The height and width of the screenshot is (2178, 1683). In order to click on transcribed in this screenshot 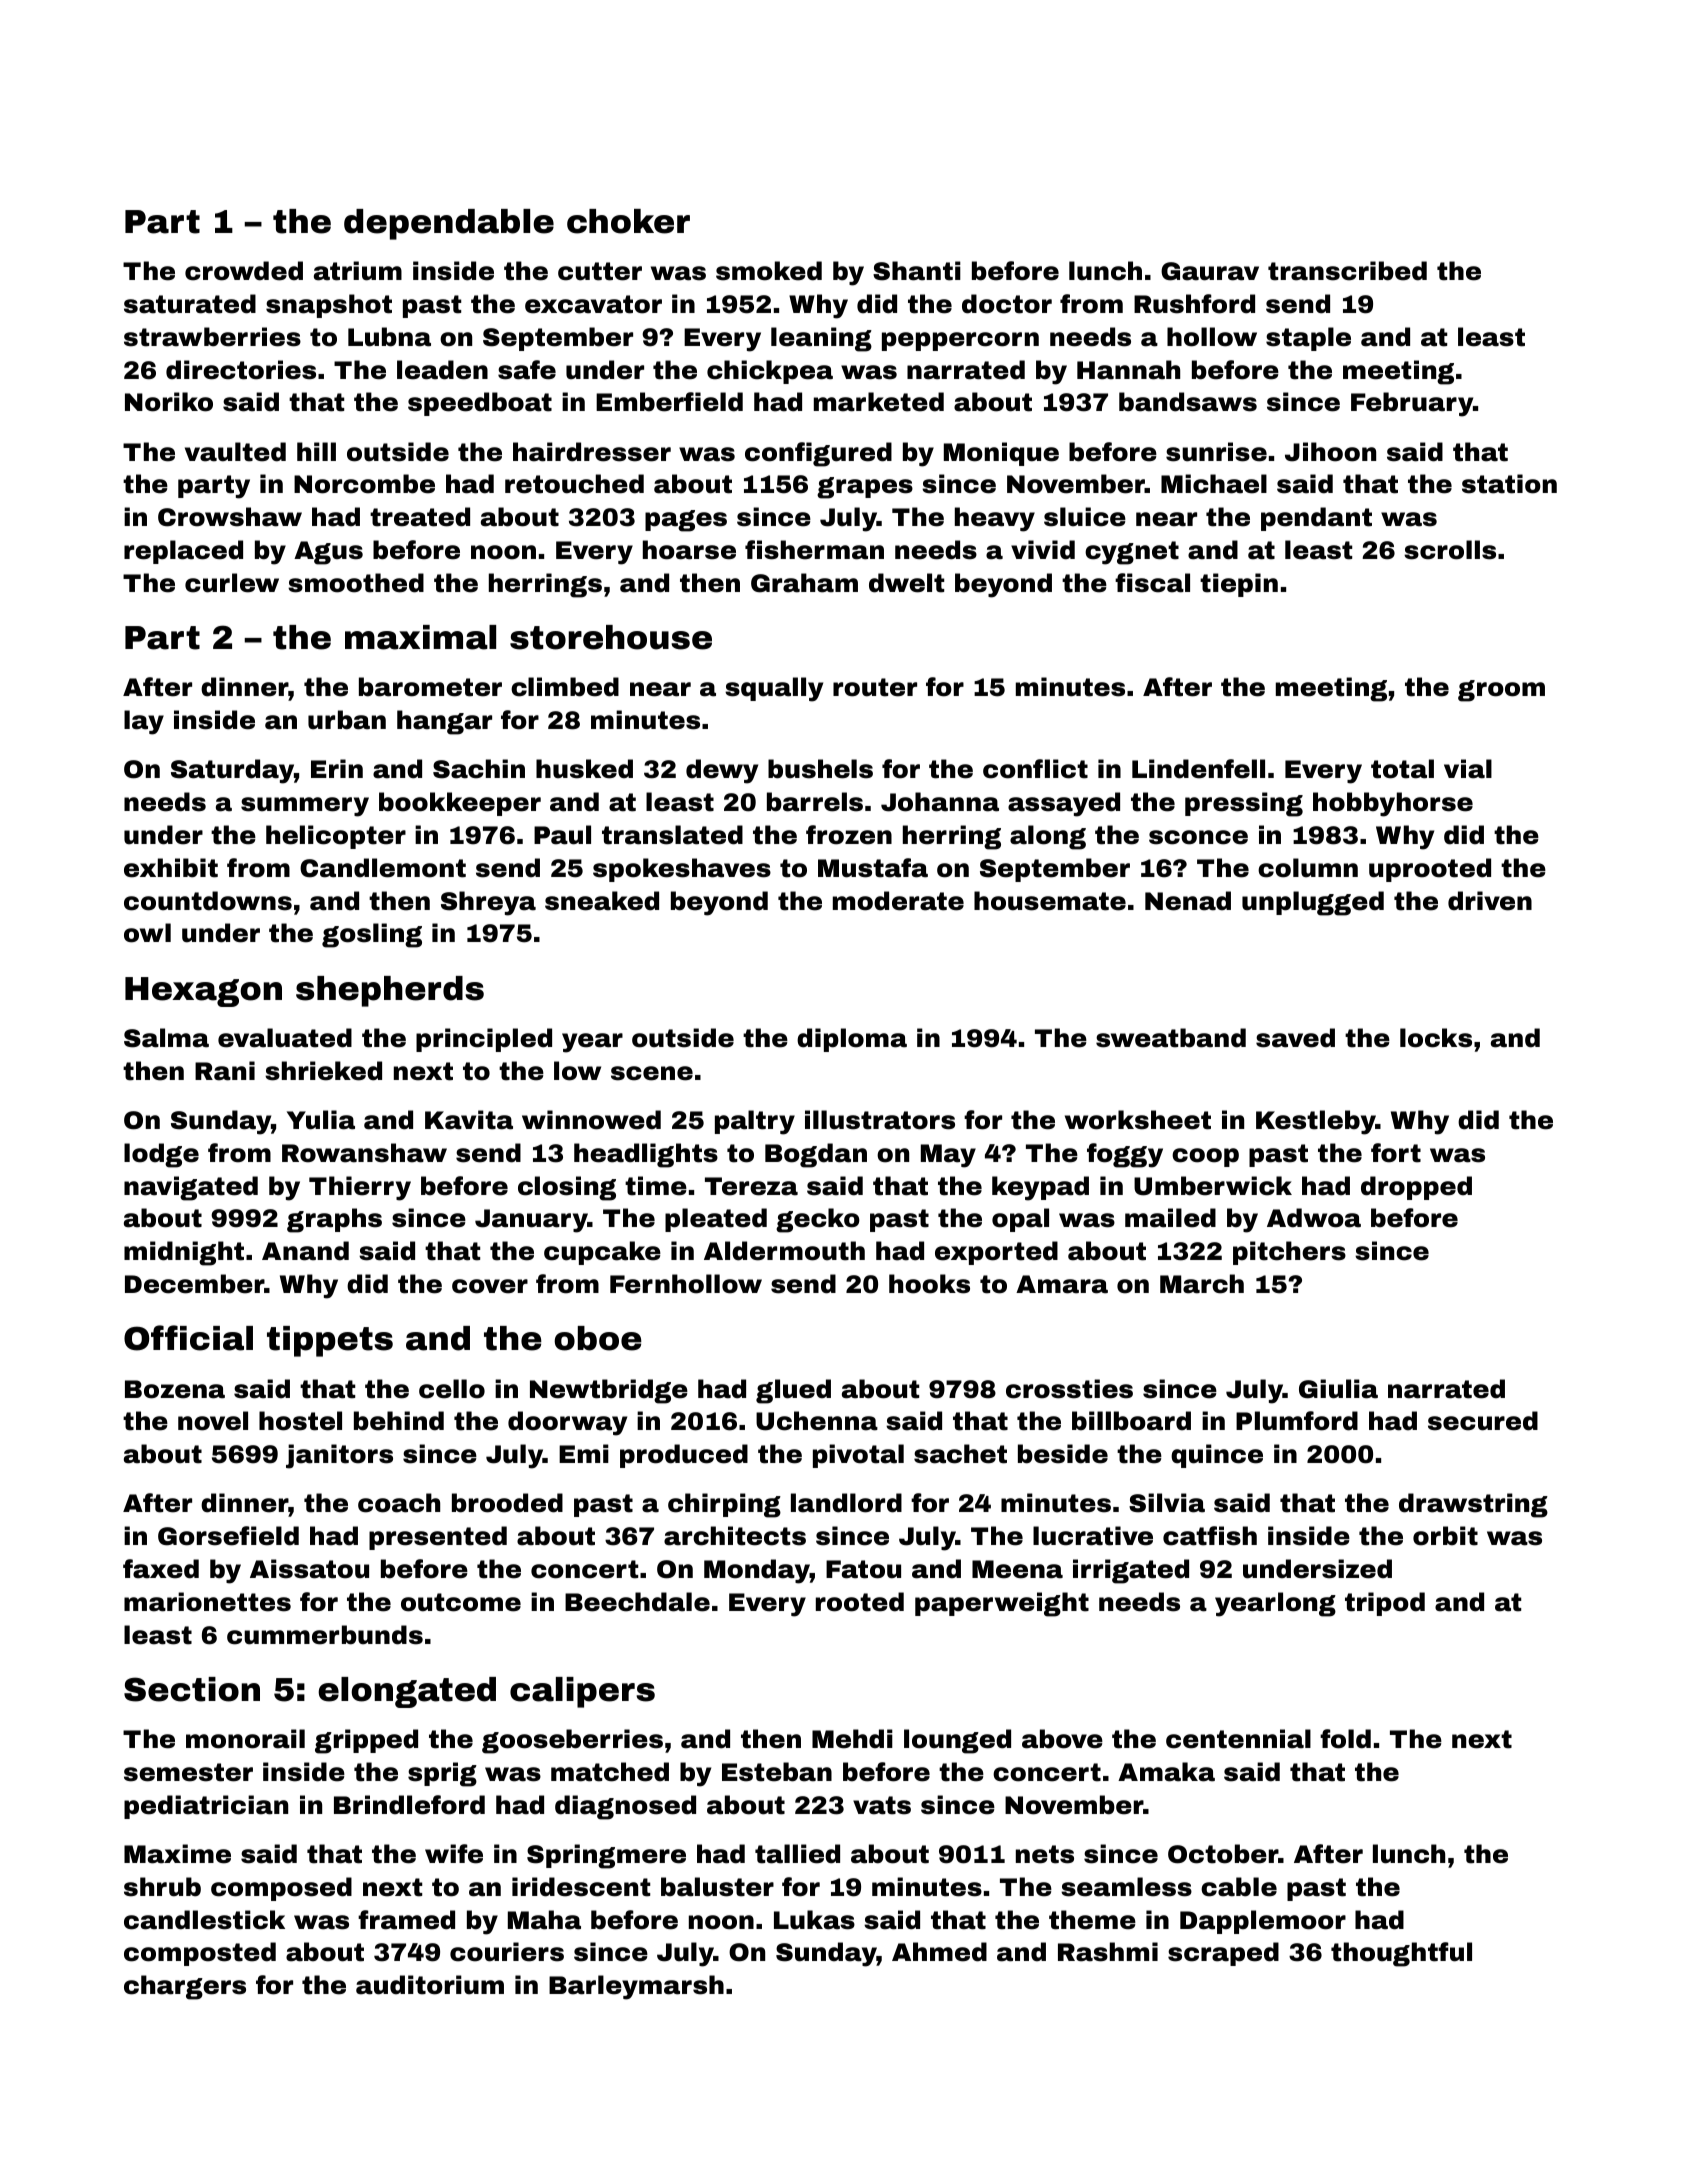, I will do `click(1347, 271)`.
